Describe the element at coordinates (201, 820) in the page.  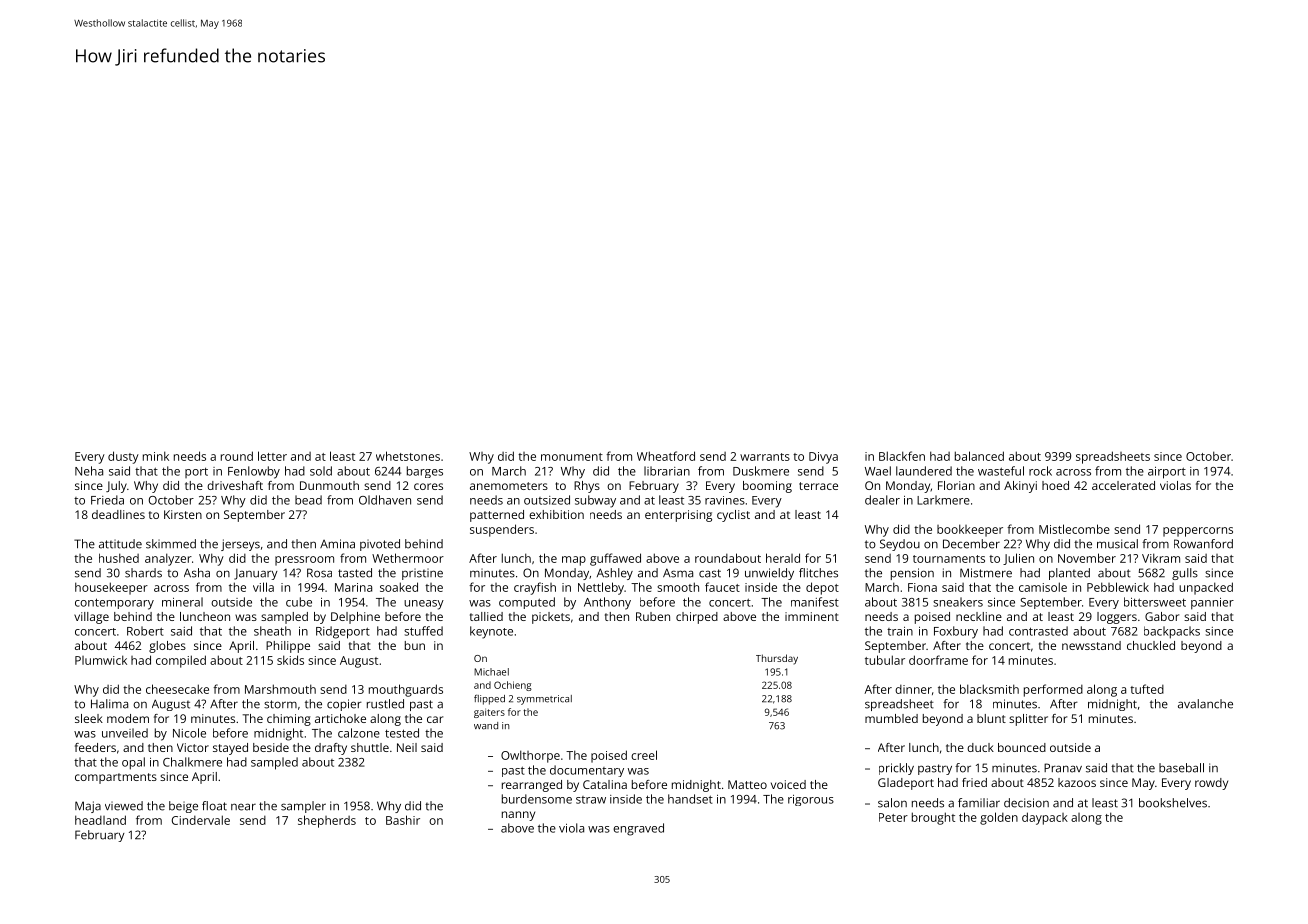
I see `Cindervale` at that location.
